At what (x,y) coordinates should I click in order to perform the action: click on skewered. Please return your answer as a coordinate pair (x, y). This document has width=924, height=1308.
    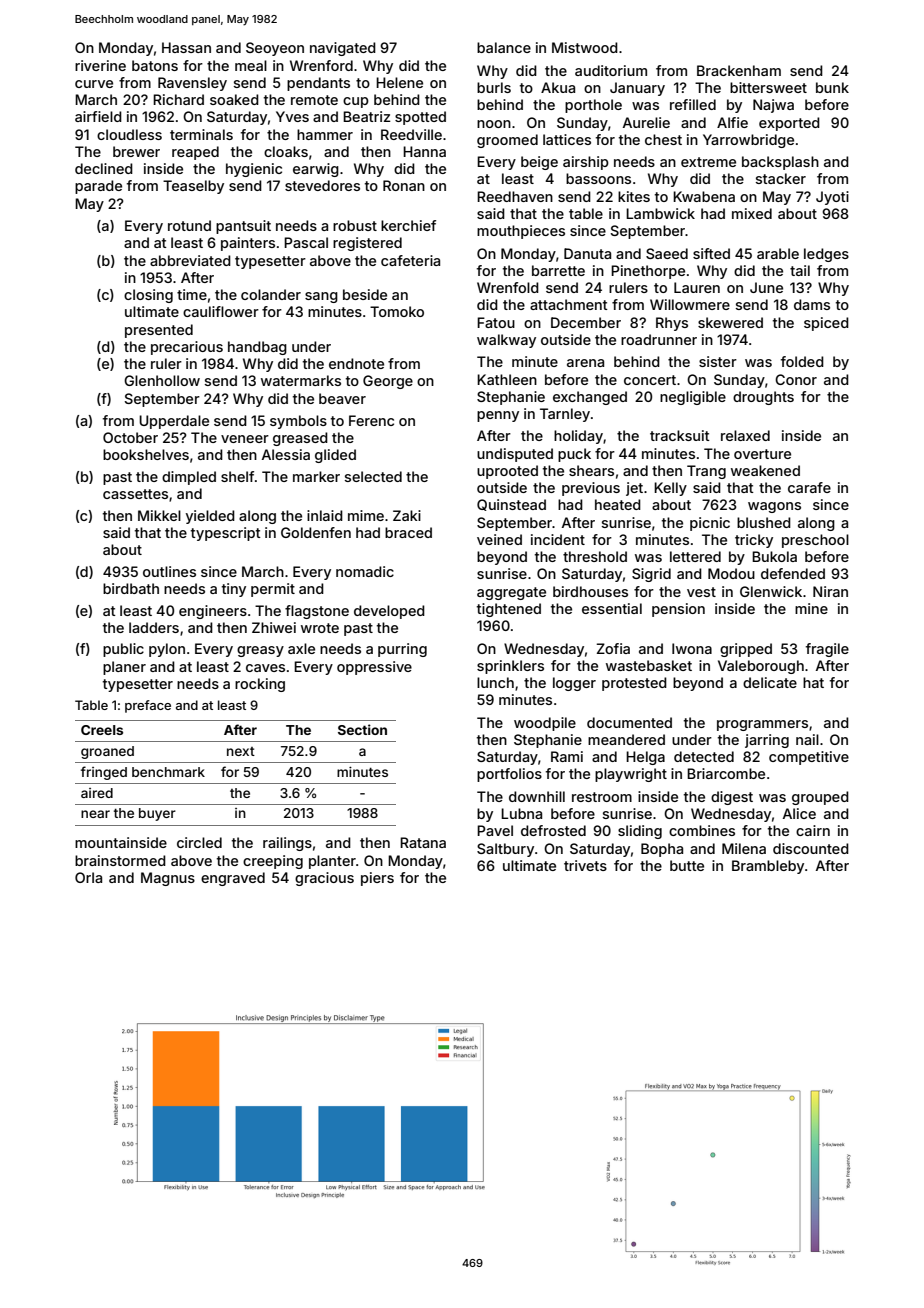
    Looking at the image, I should click on (730, 322).
